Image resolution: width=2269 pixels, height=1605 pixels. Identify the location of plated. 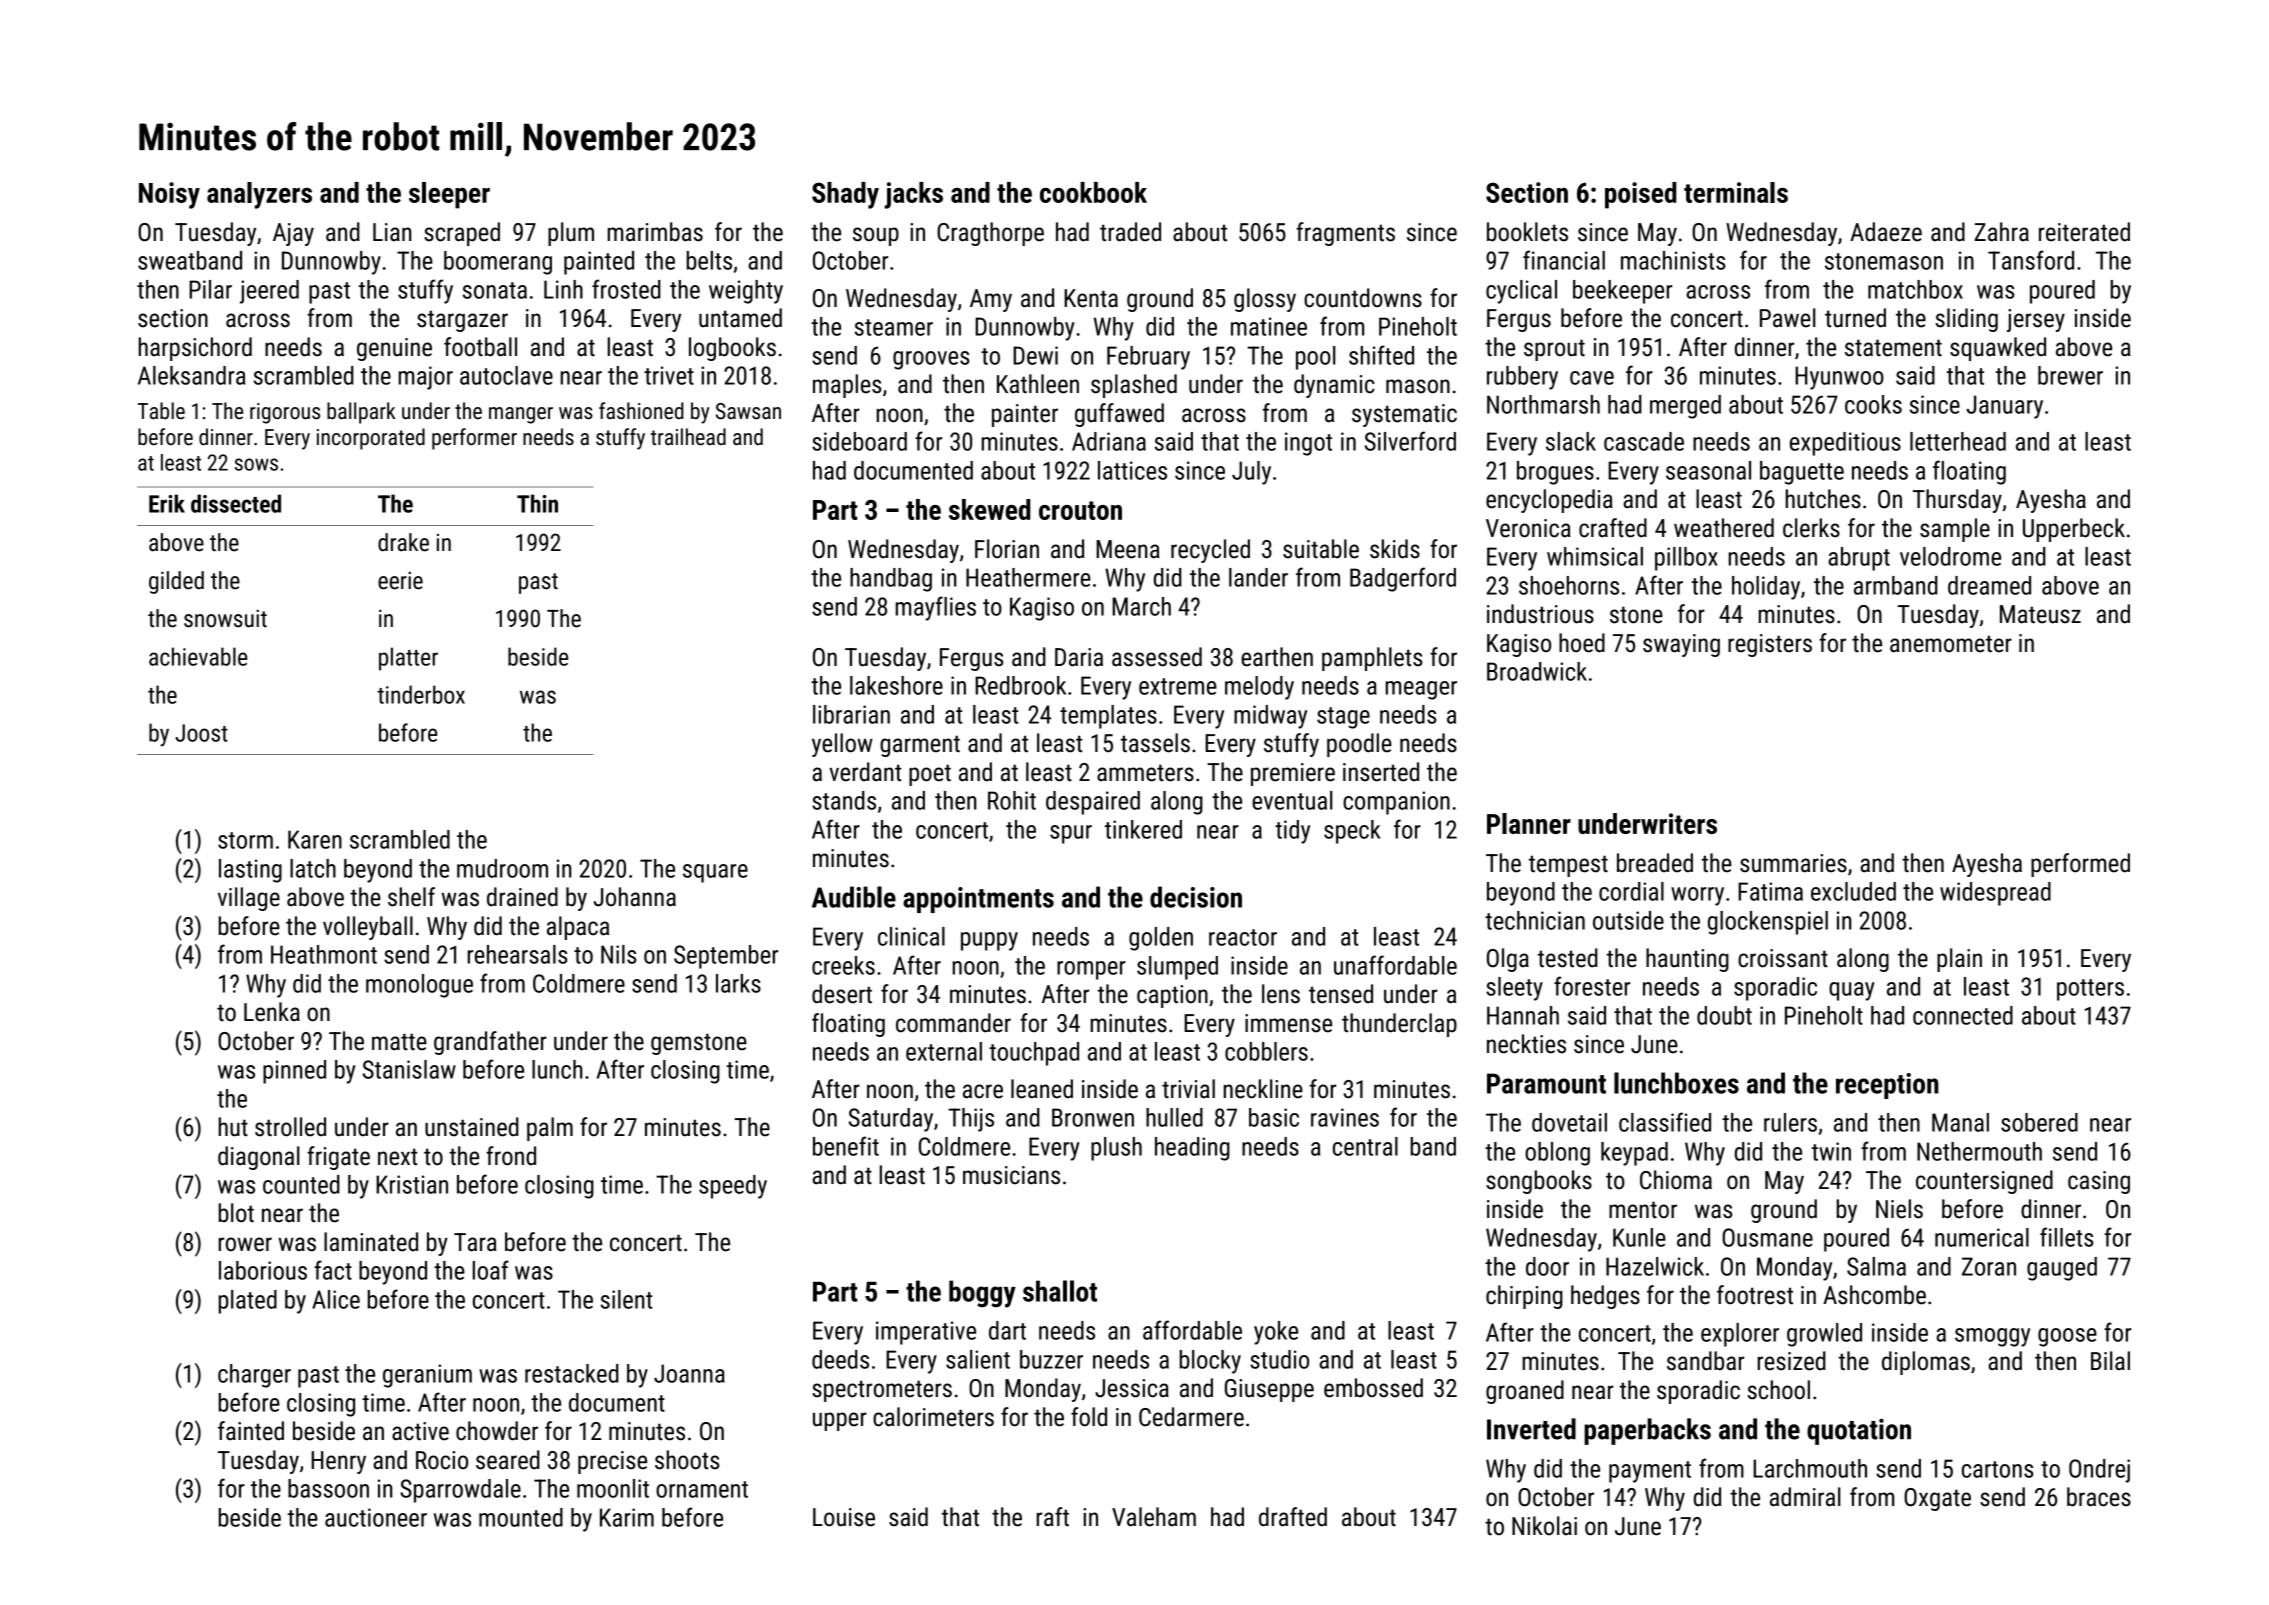
(248, 1302).
